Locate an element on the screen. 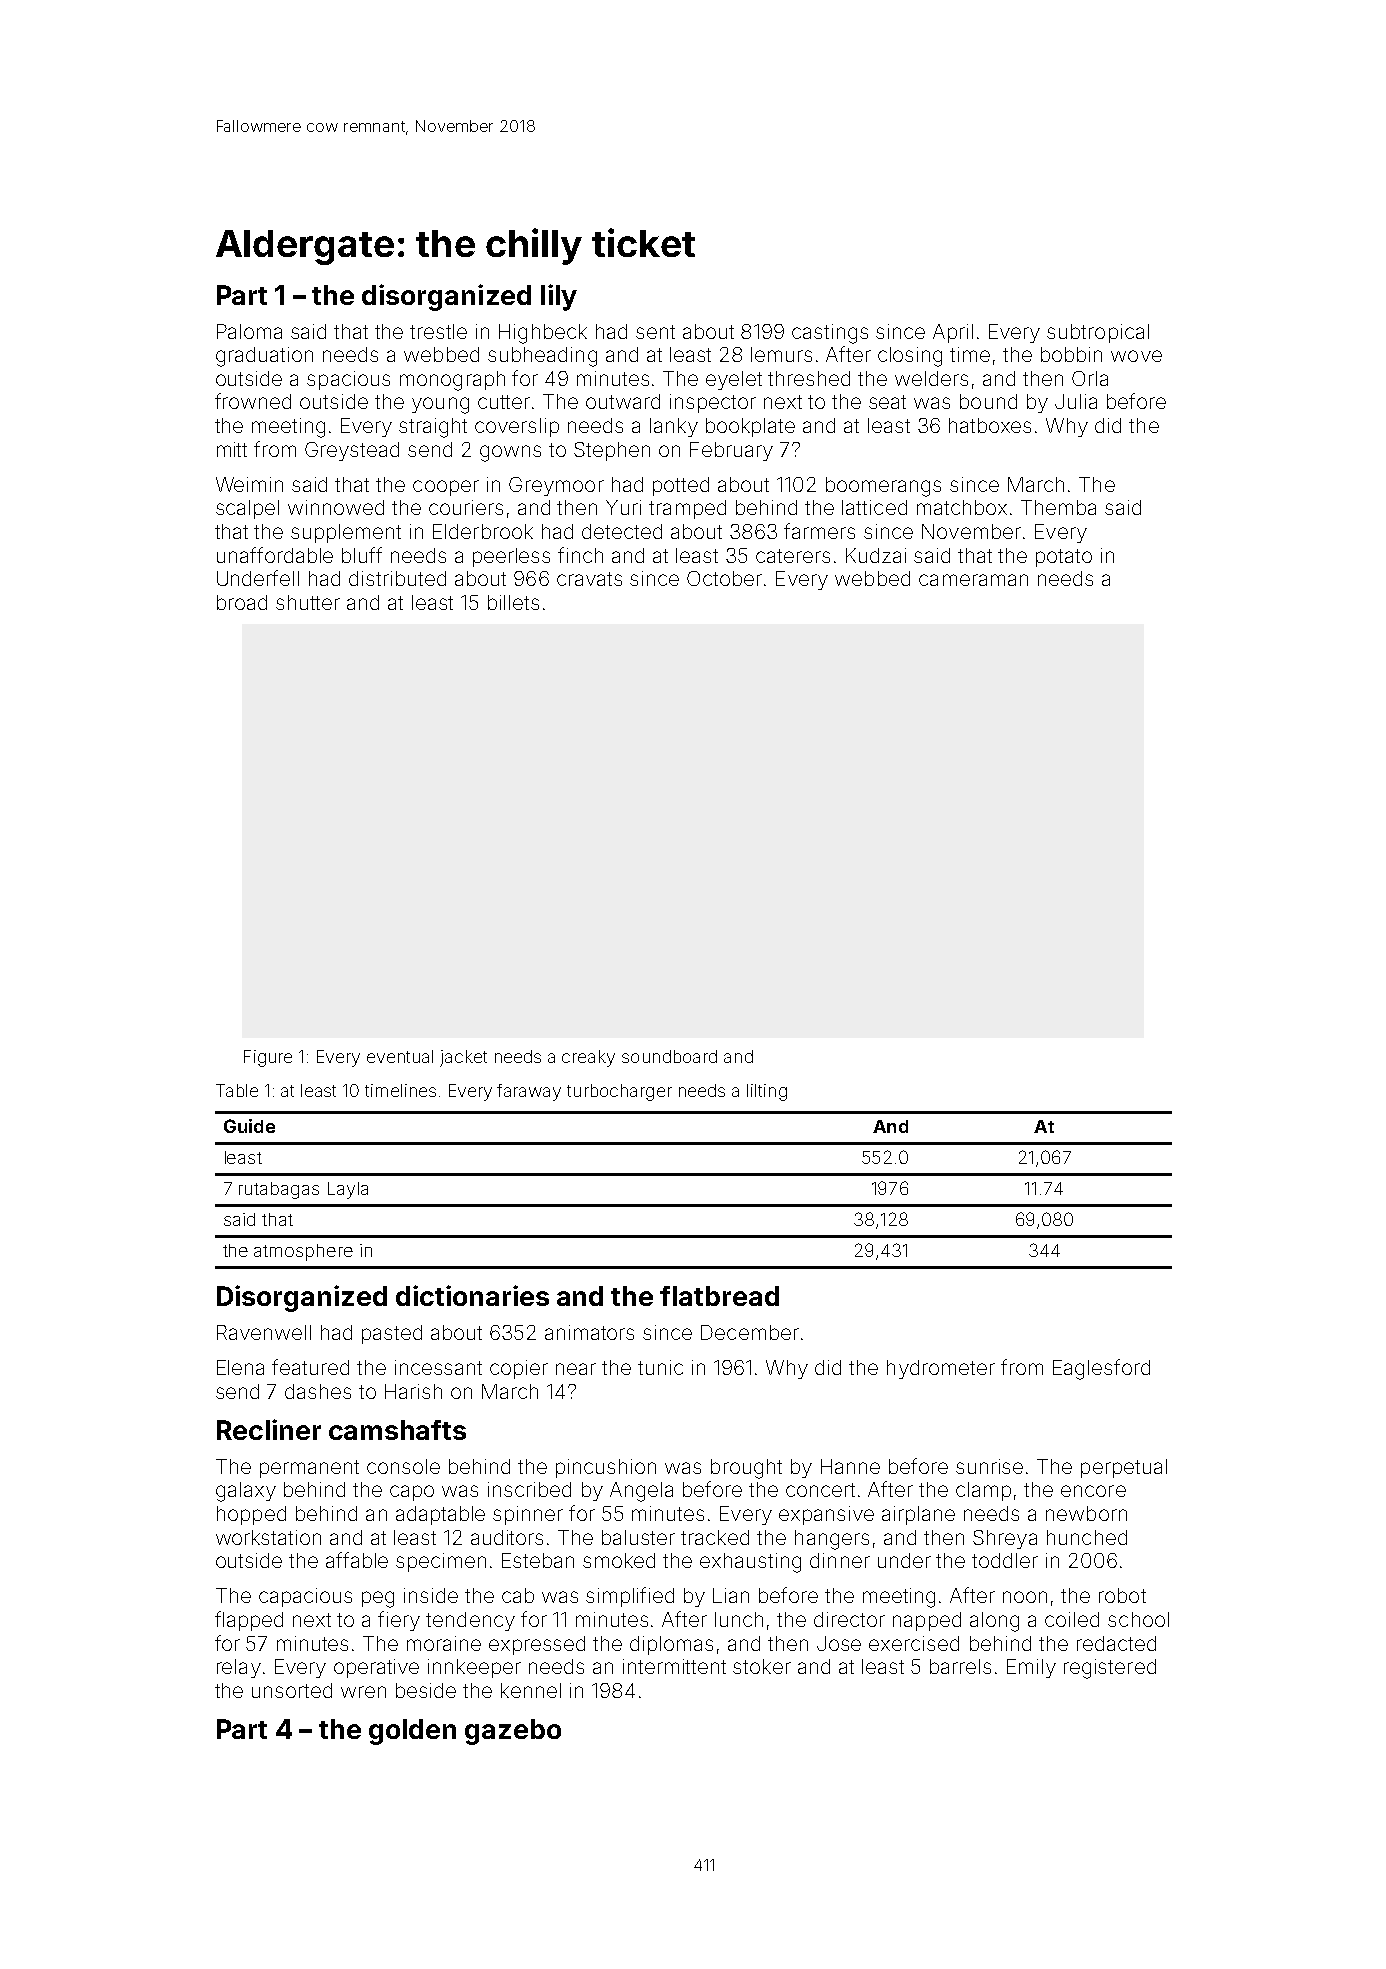 This screenshot has height=1969, width=1386. lily is located at coordinates (559, 297).
